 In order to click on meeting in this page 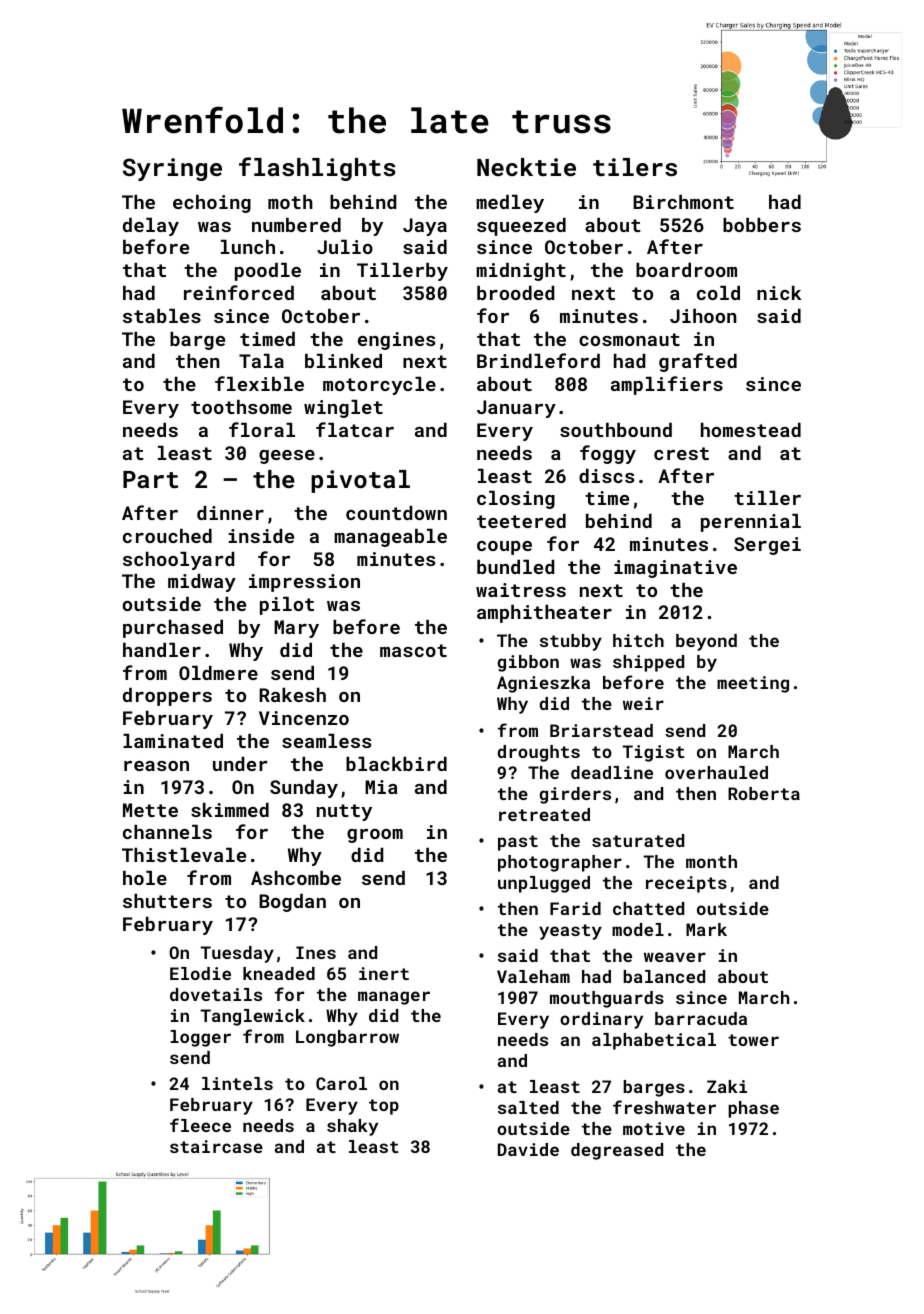, I will do `click(753, 684)`.
